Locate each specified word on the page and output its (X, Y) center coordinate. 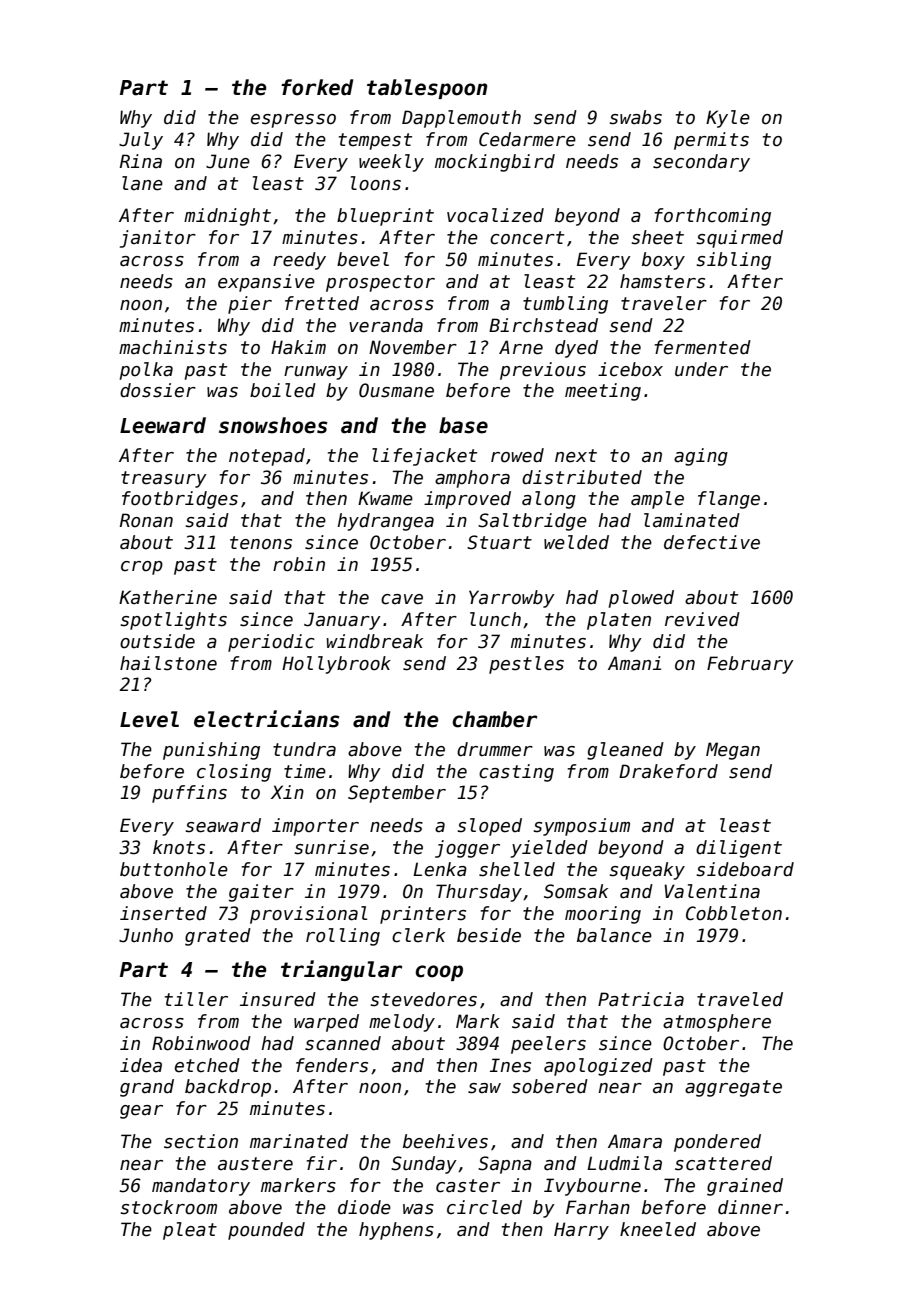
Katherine (168, 597)
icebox (630, 369)
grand (147, 1088)
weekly (391, 163)
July (141, 141)
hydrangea (385, 522)
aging (701, 457)
